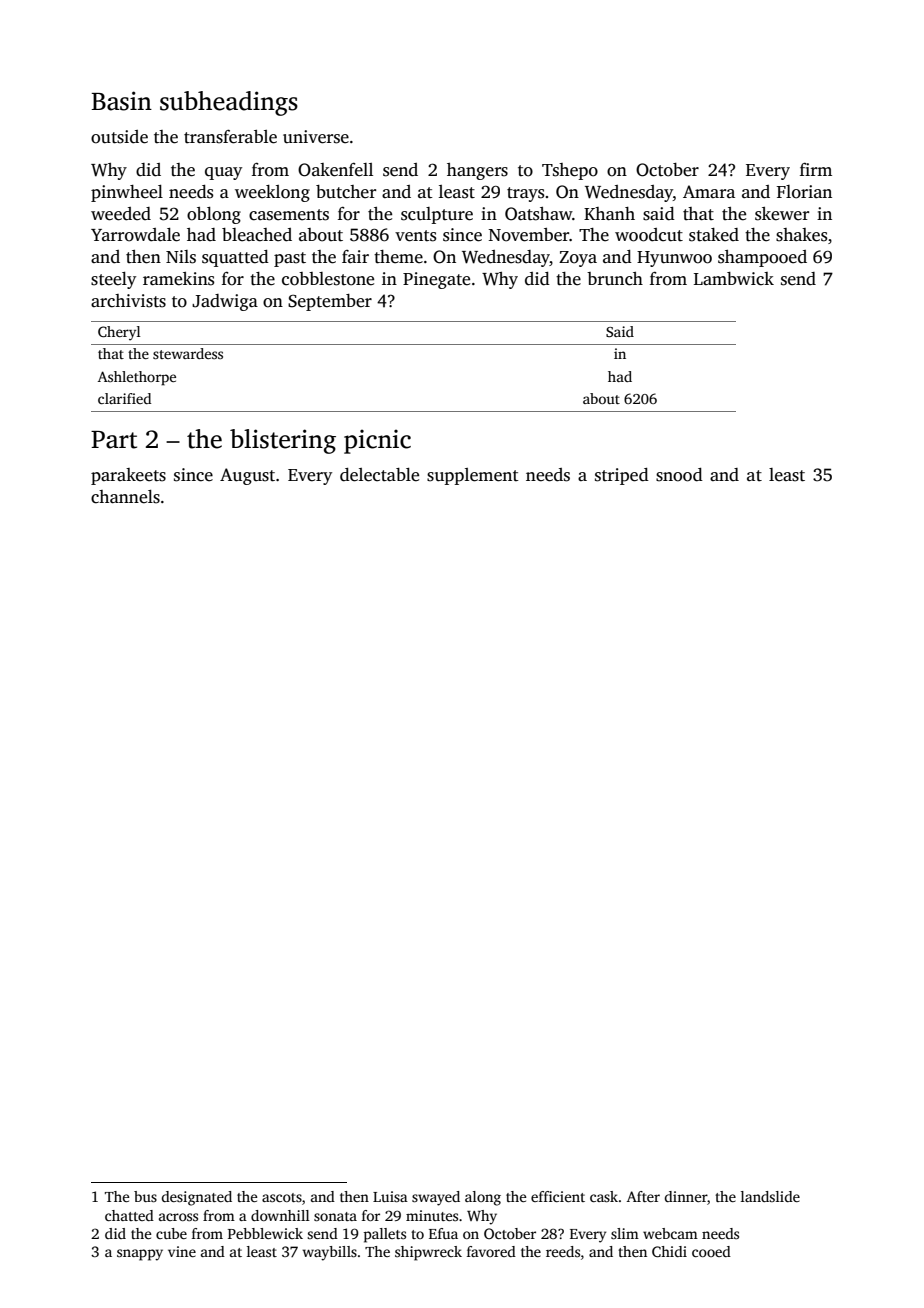 This document has height=1308, width=924. Describe the element at coordinates (714, 235) in the document. I see `staked` at that location.
